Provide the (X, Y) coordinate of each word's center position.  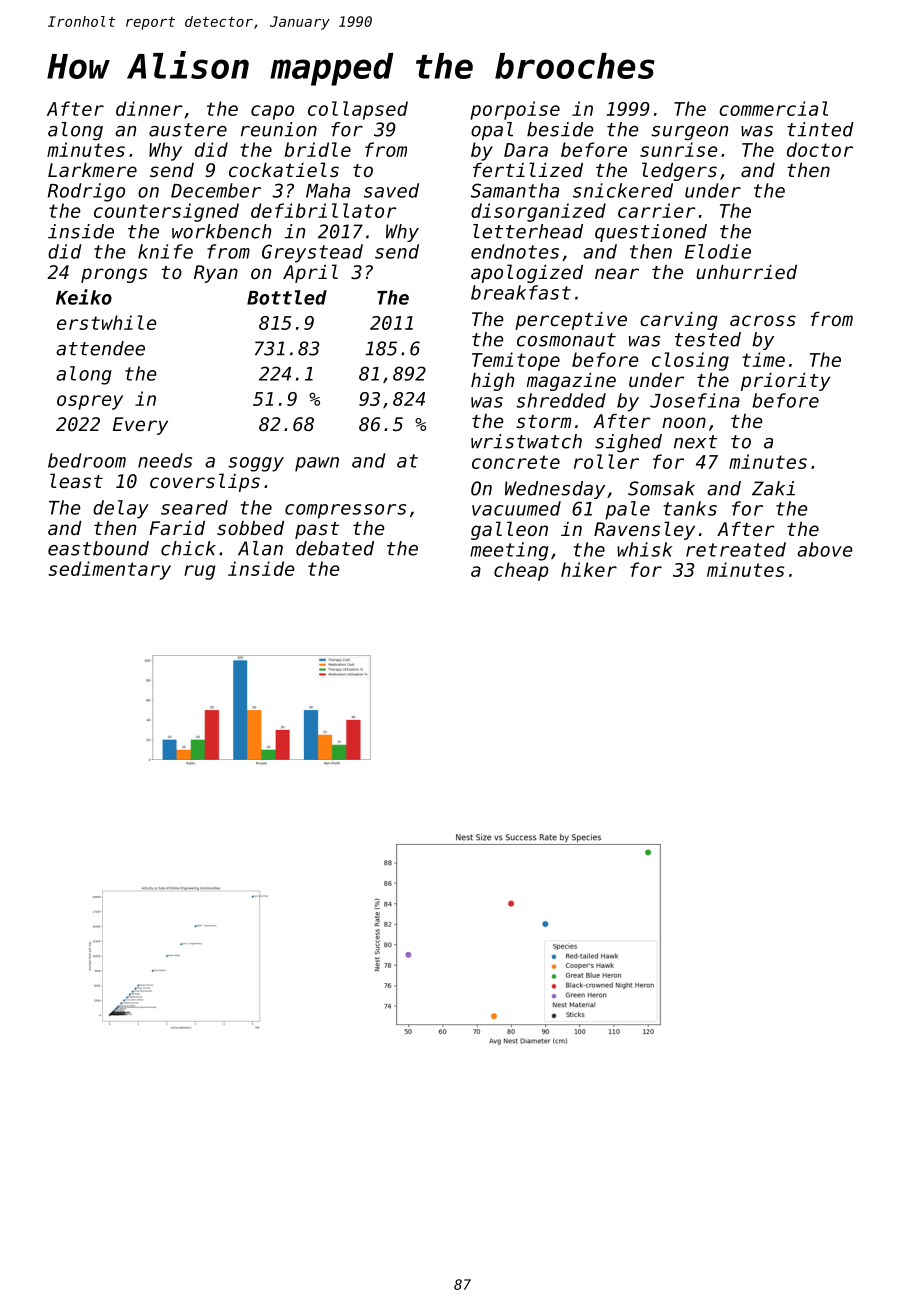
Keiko (84, 297)
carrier (657, 210)
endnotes (515, 251)
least (76, 480)
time (763, 359)
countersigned (166, 212)
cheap (521, 571)
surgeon (689, 133)
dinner (149, 108)
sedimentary (109, 570)
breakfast (521, 292)
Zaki (773, 488)
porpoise (515, 110)
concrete (516, 462)
